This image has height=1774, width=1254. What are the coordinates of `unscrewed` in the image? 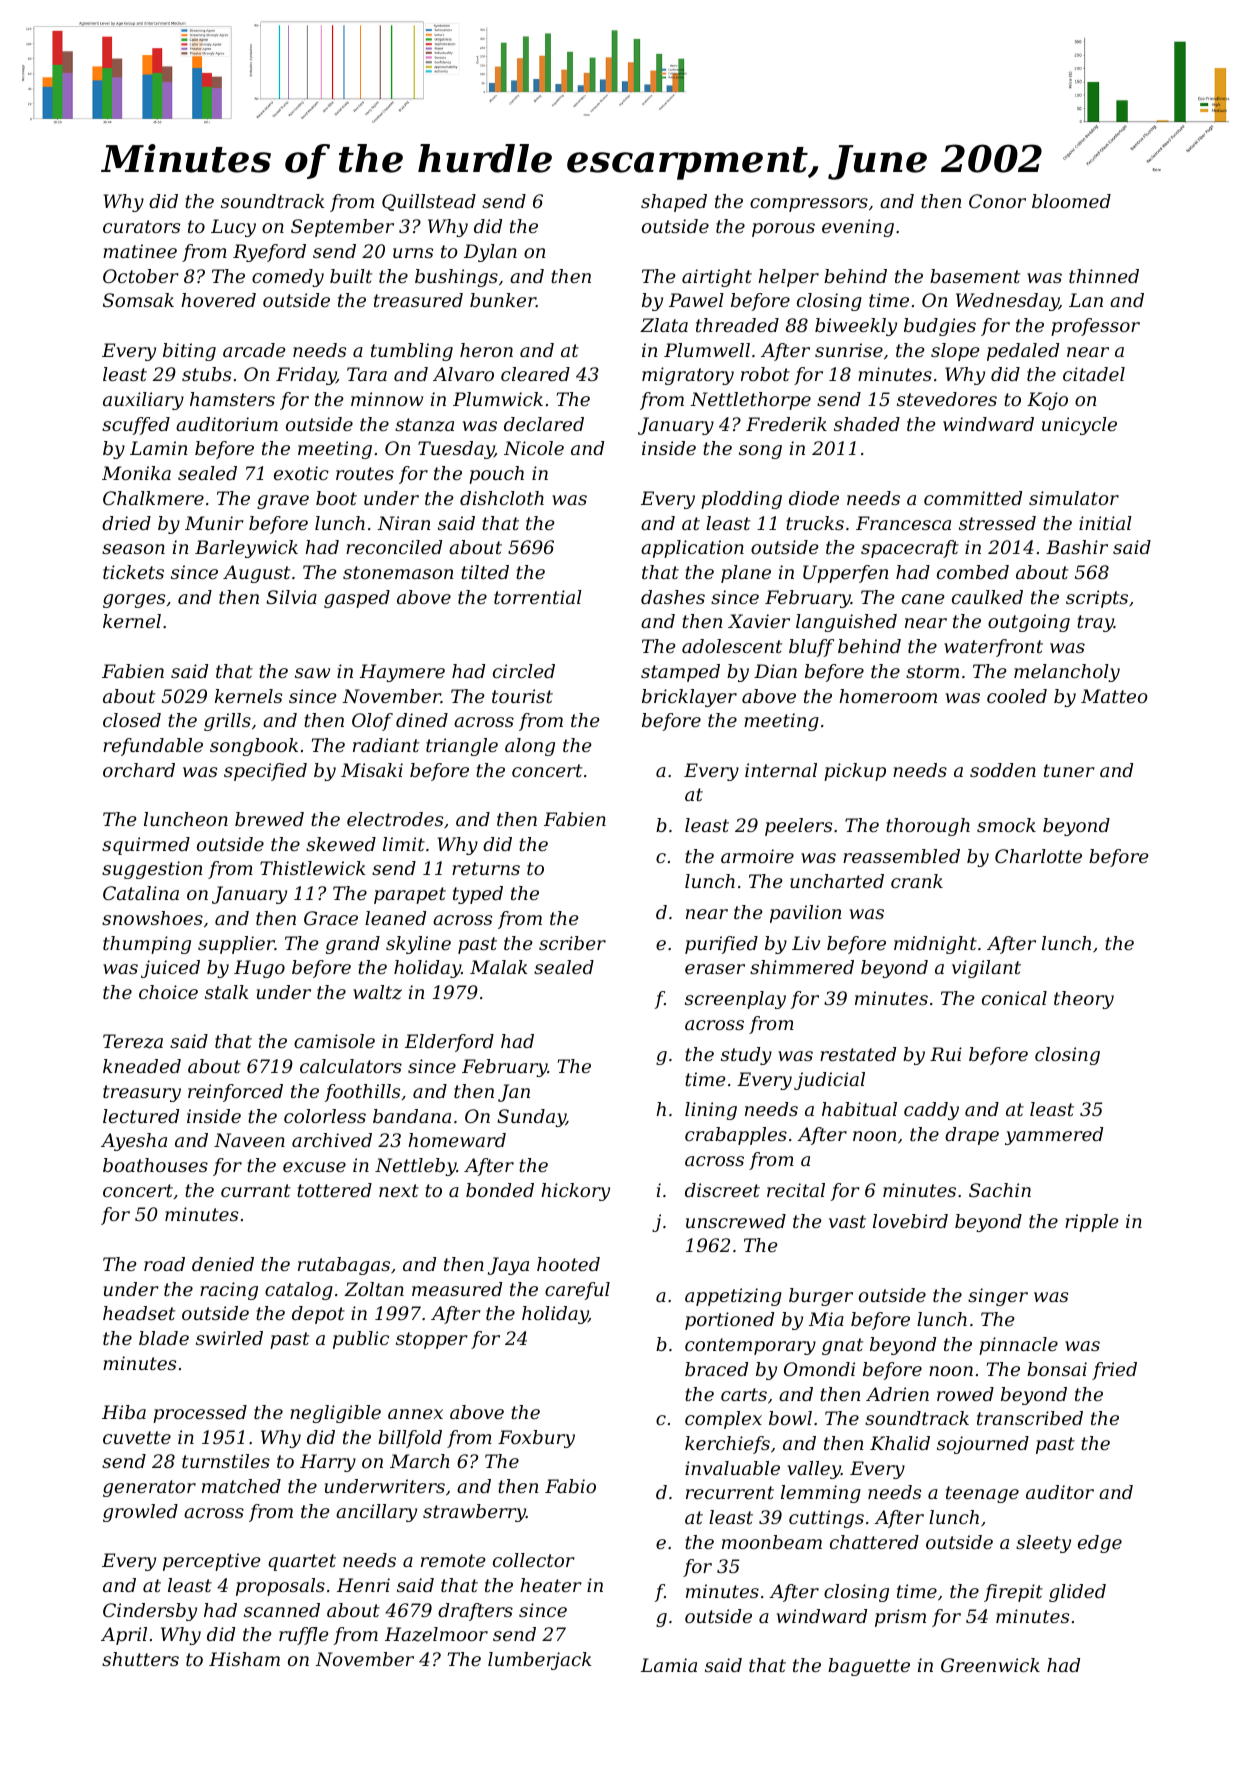 It's located at (736, 1221).
